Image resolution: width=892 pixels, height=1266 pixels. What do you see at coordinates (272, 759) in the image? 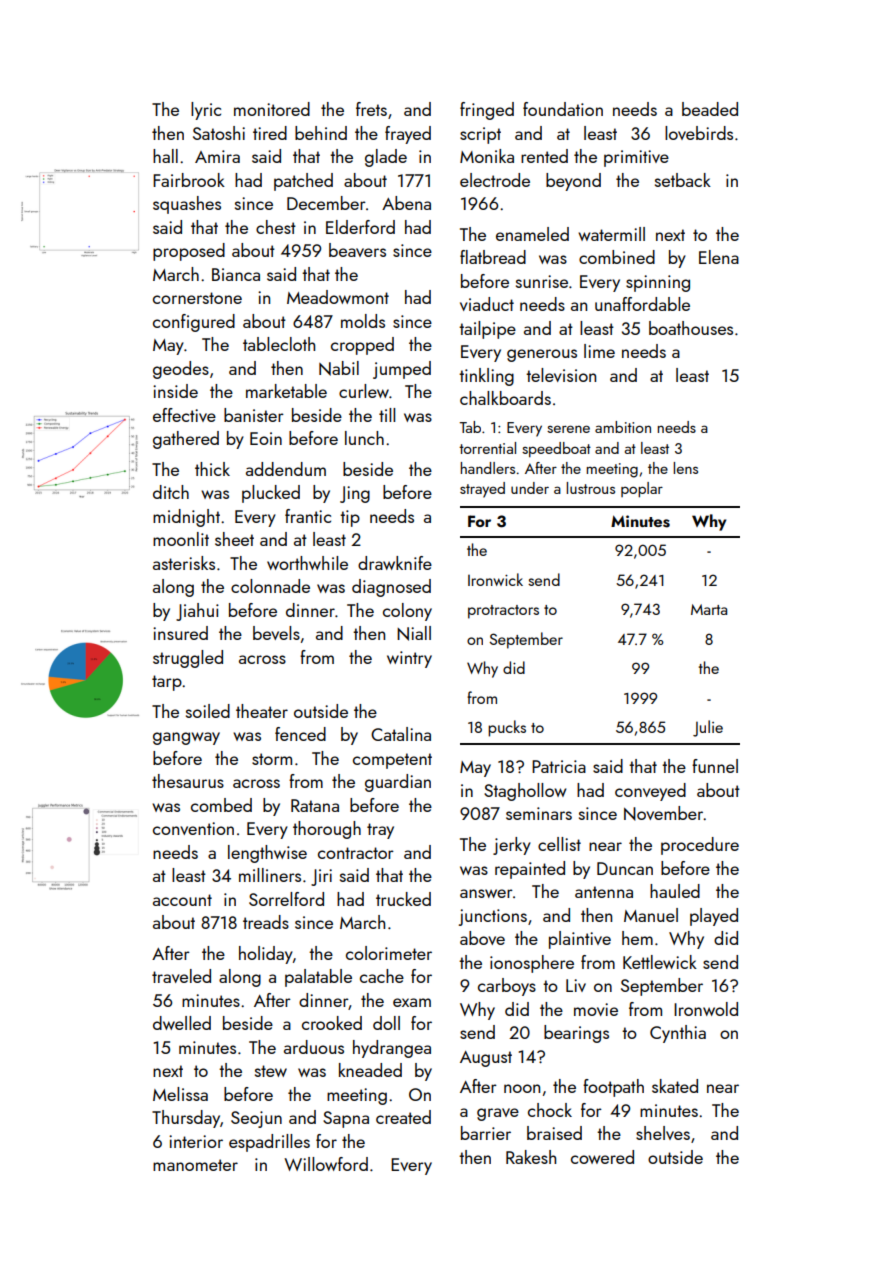
I see `storm` at bounding box center [272, 759].
